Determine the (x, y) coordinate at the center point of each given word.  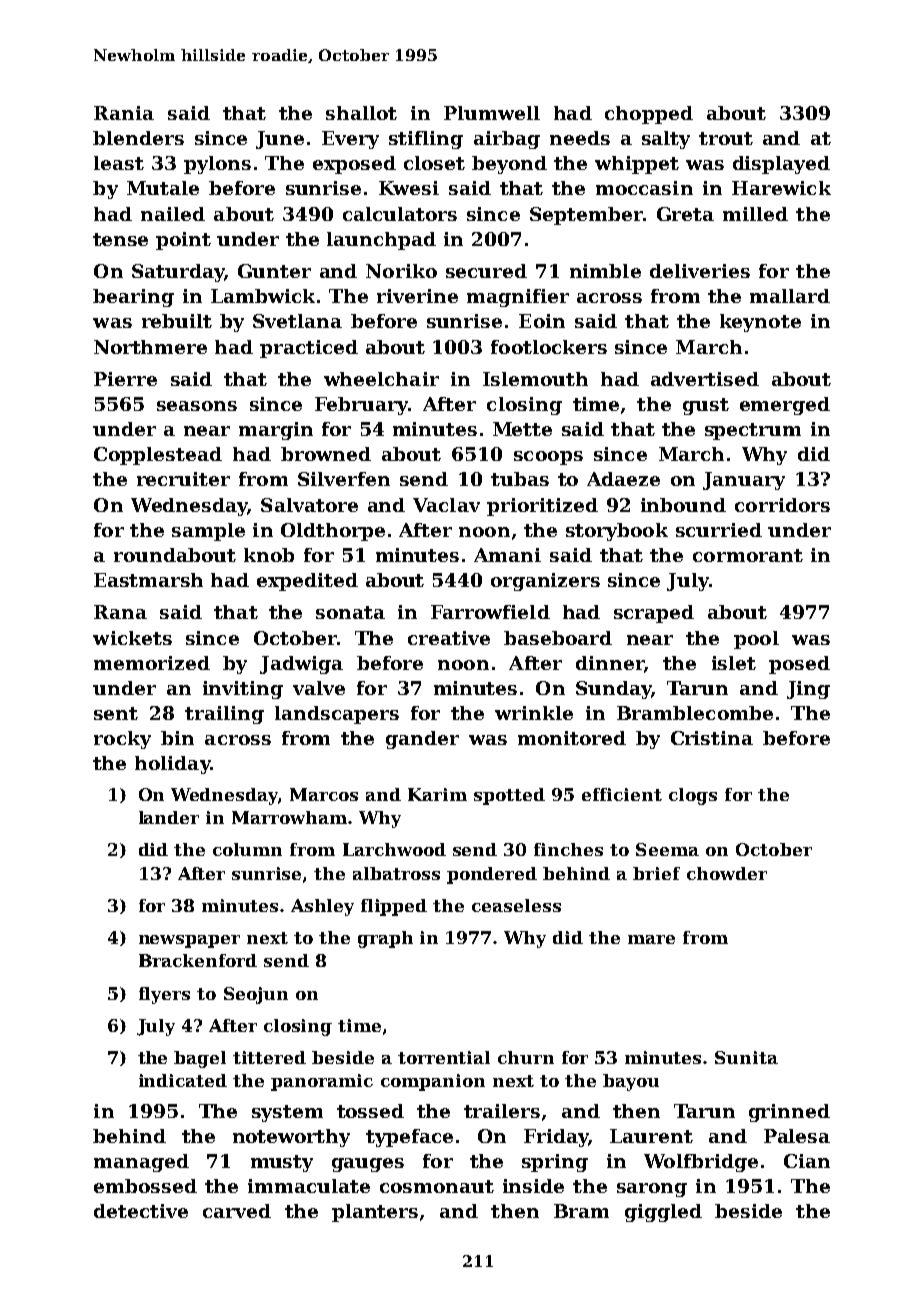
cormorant (748, 555)
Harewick (781, 188)
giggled (663, 1213)
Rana (120, 612)
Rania (124, 113)
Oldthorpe (333, 532)
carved (237, 1211)
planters (375, 1213)
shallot (361, 113)
